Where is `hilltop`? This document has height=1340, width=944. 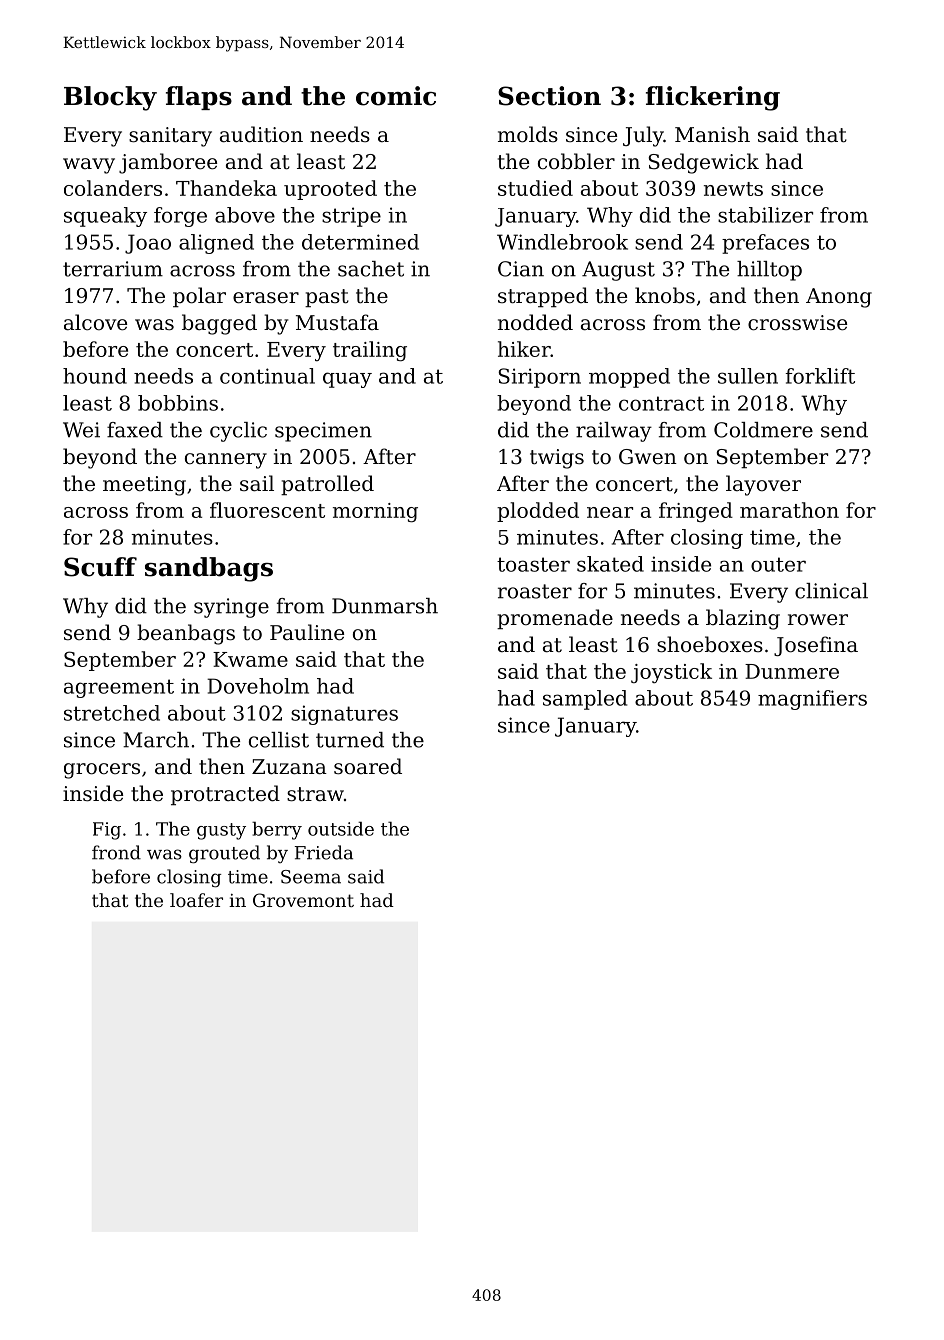
hilltop is located at coordinates (769, 271).
